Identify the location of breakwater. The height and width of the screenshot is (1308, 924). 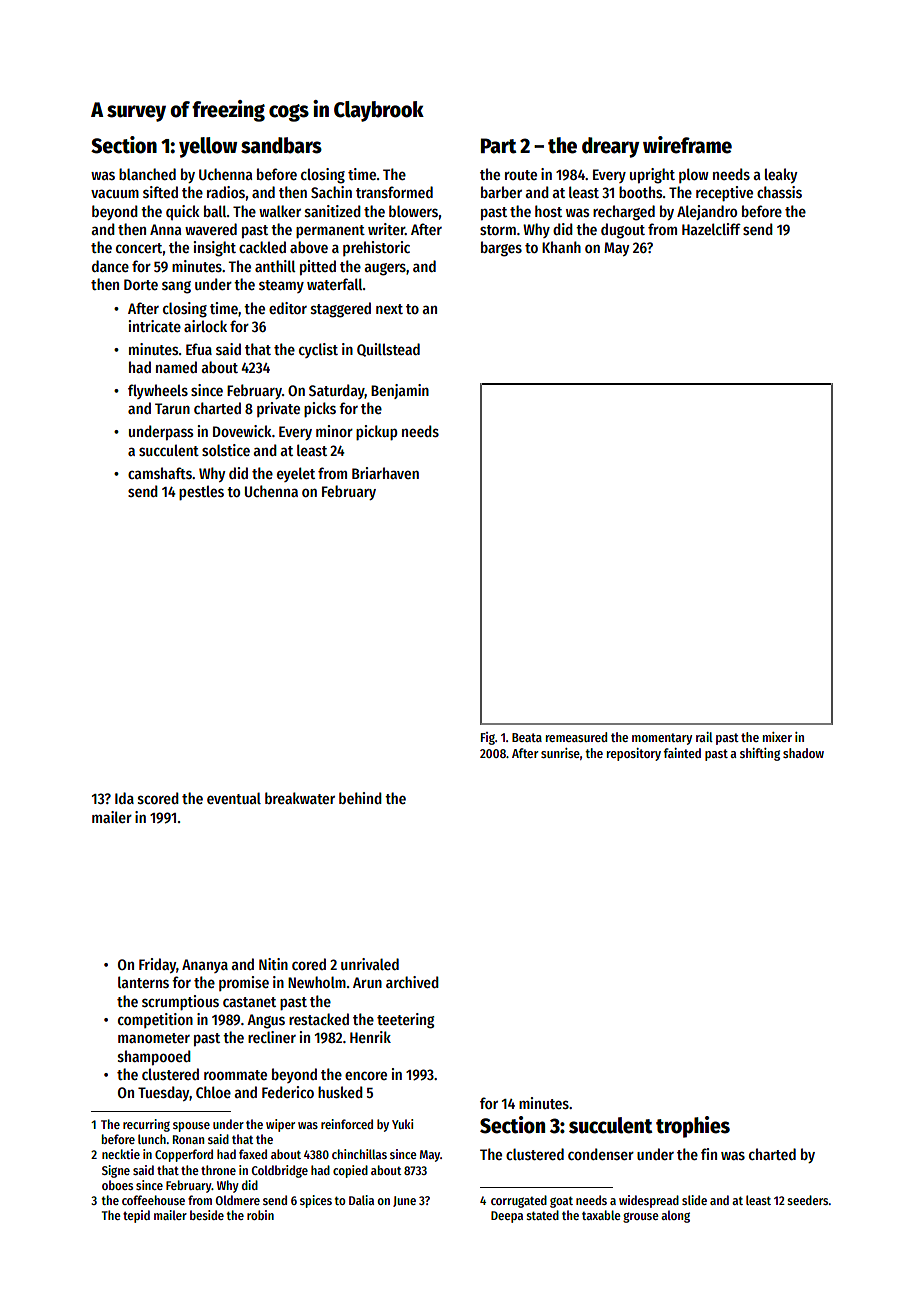
(300, 798).
